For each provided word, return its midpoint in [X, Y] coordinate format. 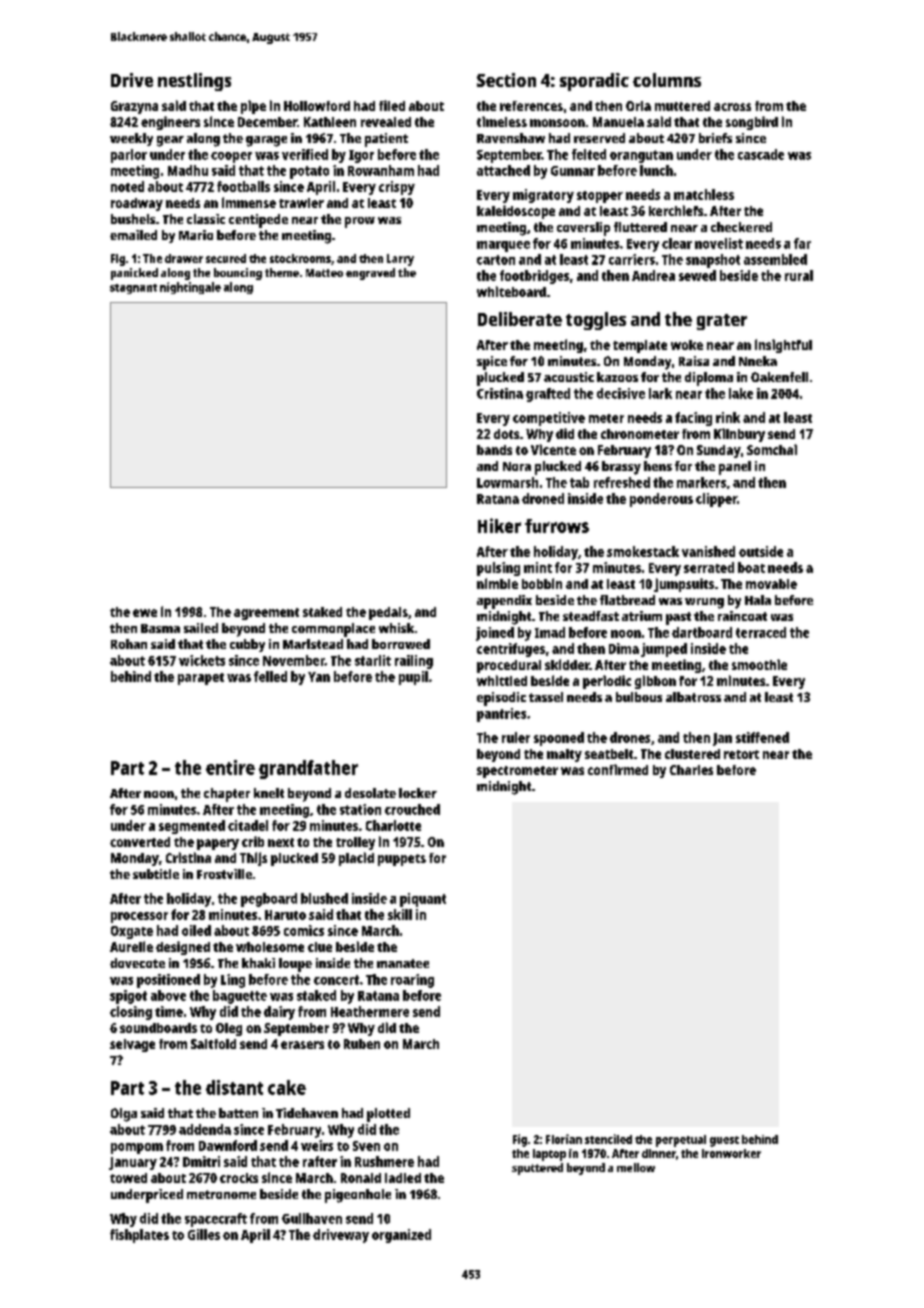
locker [418, 793]
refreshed [622, 482]
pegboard [269, 900]
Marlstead [313, 644]
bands [494, 450]
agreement [266, 614]
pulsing [498, 569]
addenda [205, 1129]
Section [506, 80]
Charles [691, 770]
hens [658, 466]
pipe [253, 107]
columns [667, 80]
